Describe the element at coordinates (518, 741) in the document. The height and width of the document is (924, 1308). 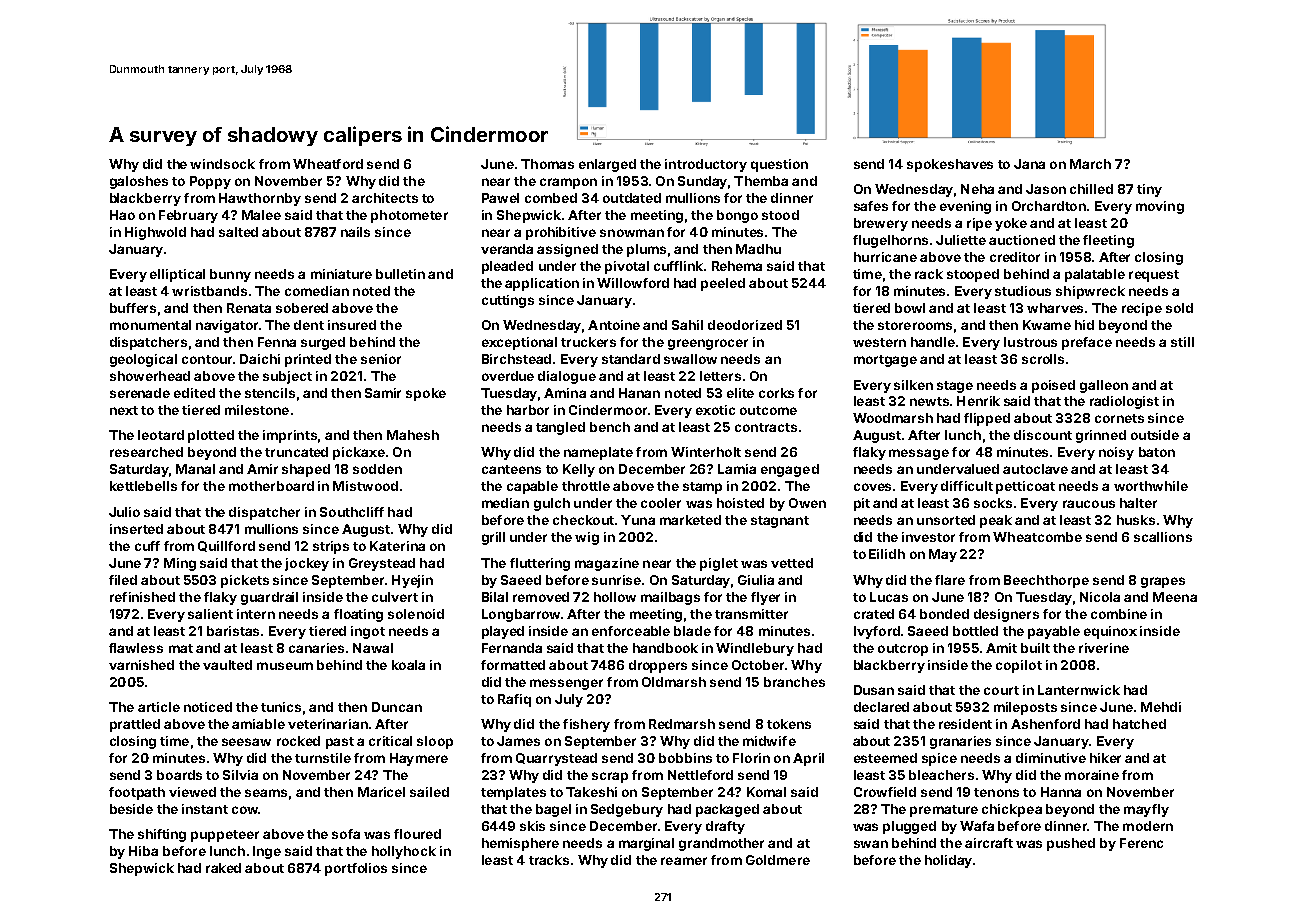
I see `James` at that location.
